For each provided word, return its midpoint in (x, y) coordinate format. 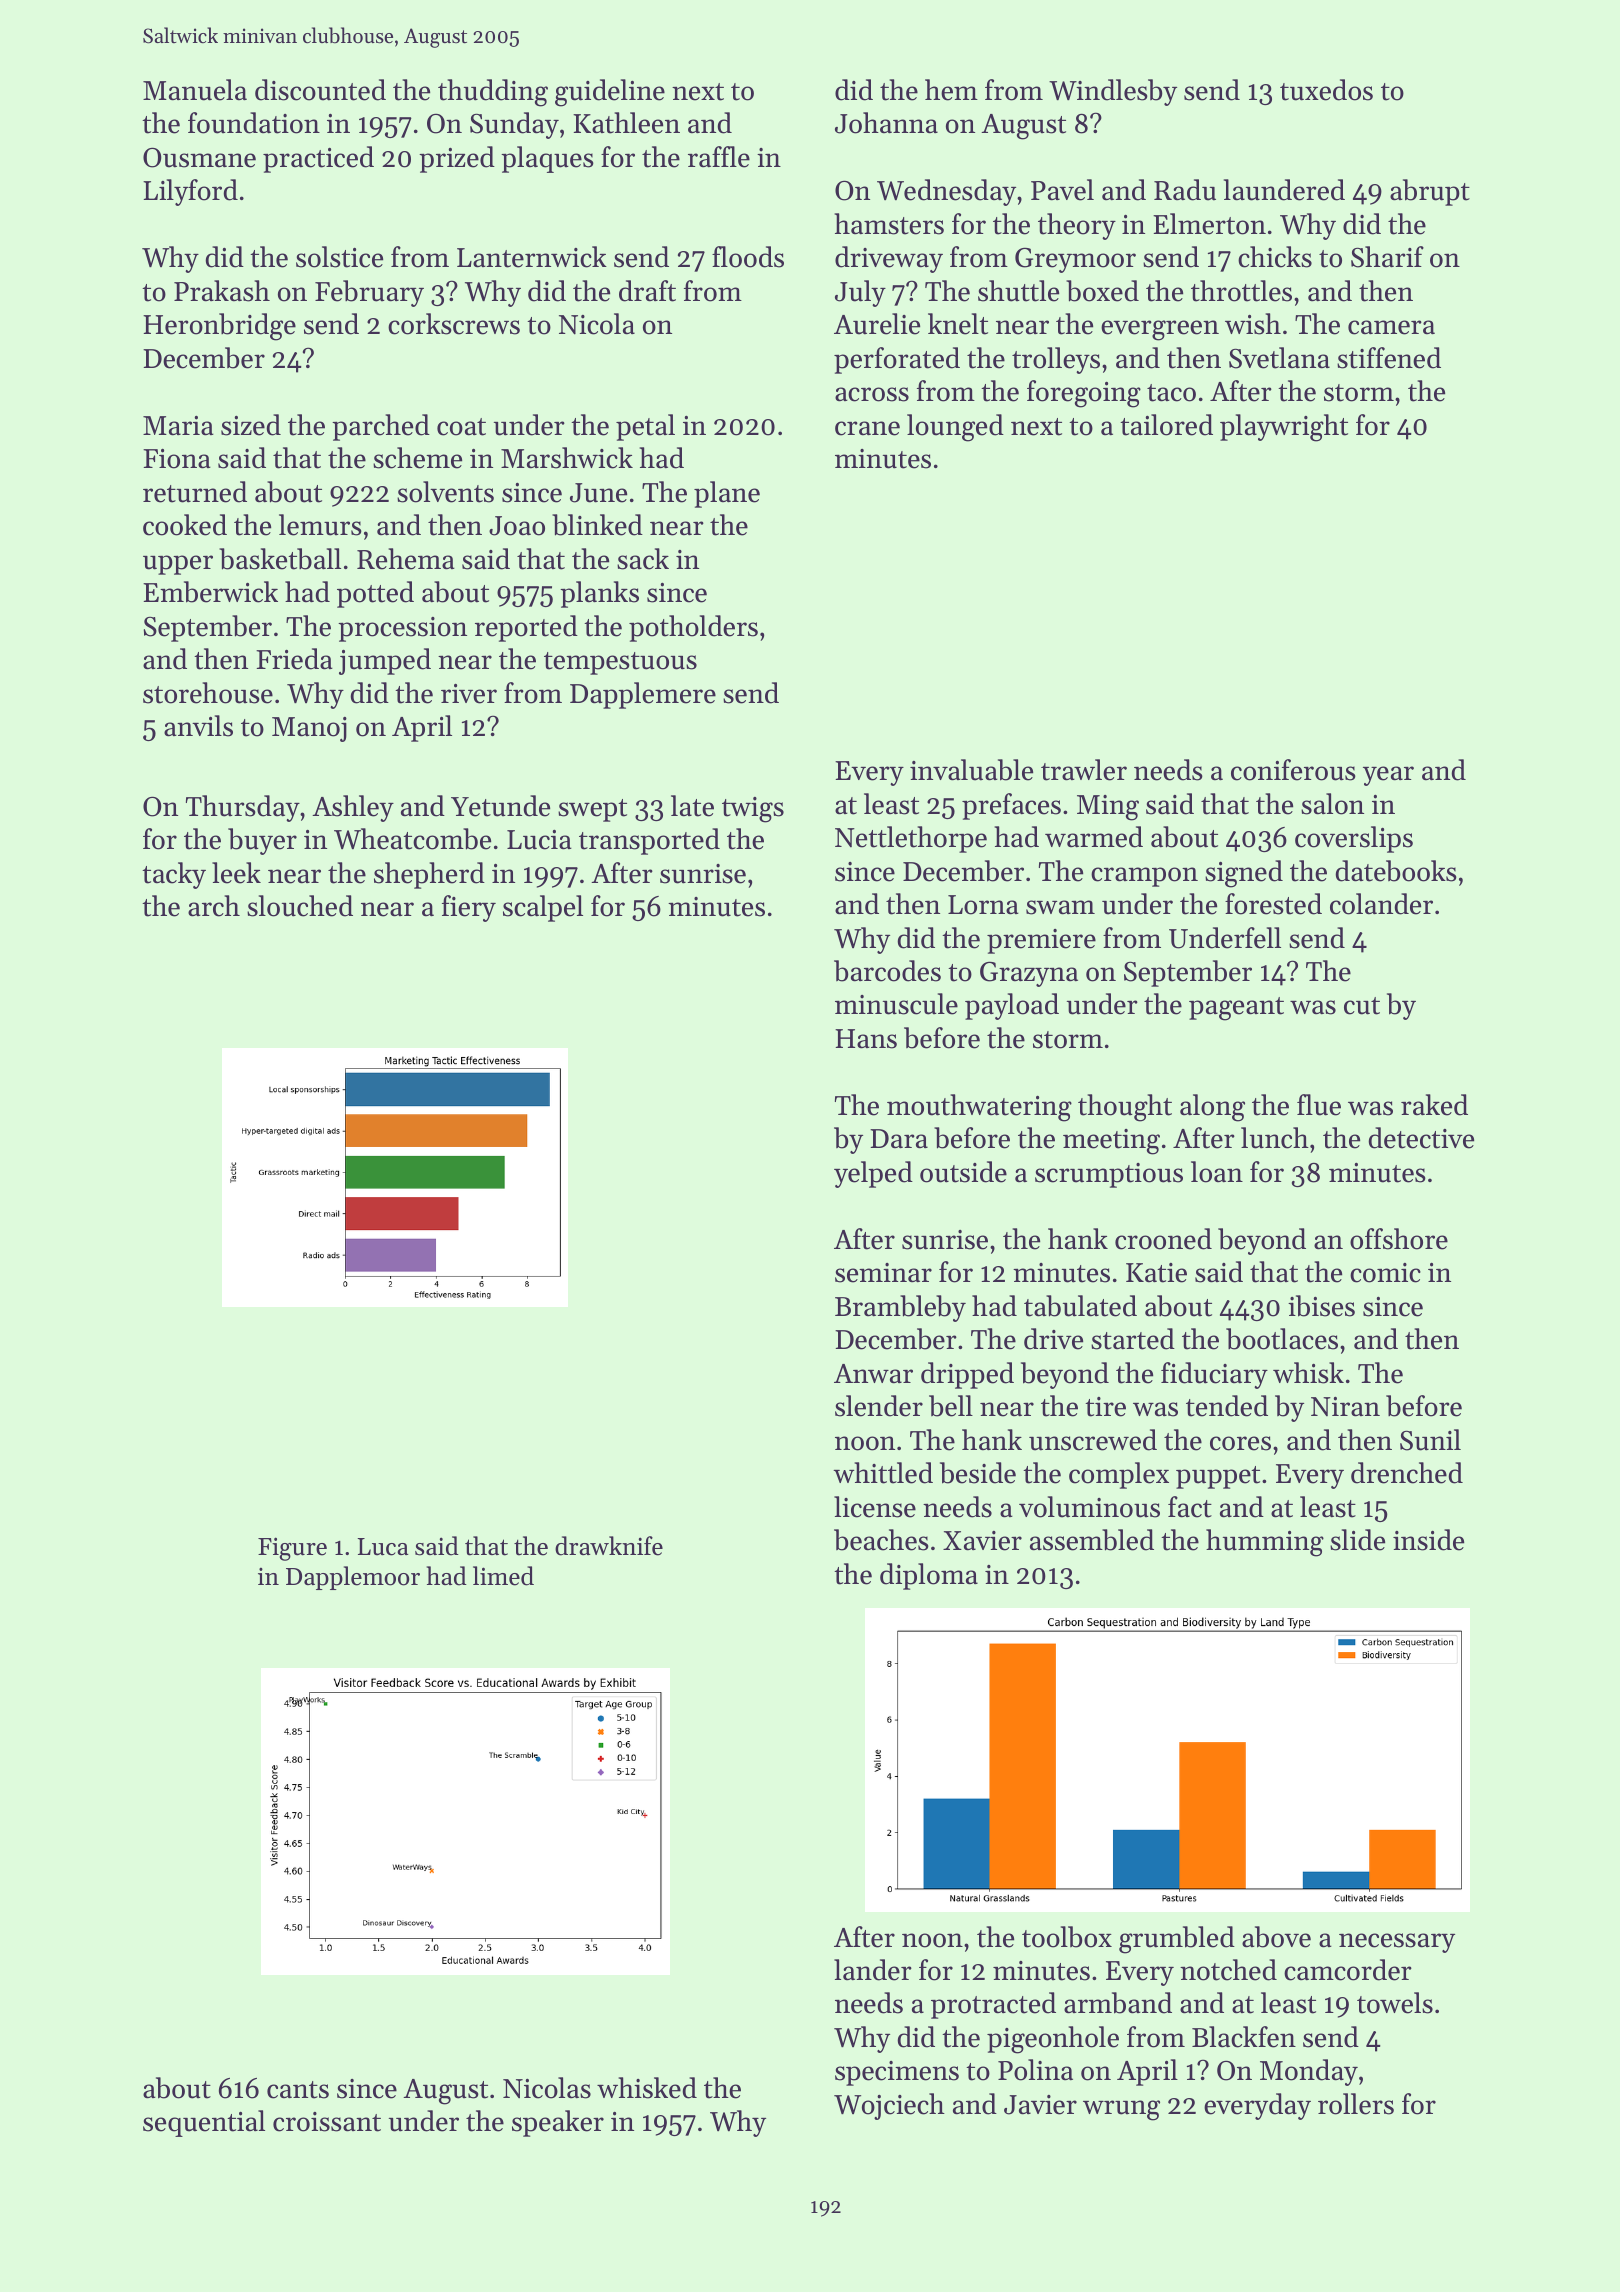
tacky (174, 875)
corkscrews (454, 324)
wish (1253, 324)
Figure (292, 1549)
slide (1357, 1540)
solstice (339, 257)
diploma (929, 1576)
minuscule (896, 1004)
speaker (558, 2123)
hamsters (889, 224)
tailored (1166, 425)
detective (1421, 1138)
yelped (873, 1174)
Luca (382, 1547)
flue (1319, 1105)
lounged (955, 428)
